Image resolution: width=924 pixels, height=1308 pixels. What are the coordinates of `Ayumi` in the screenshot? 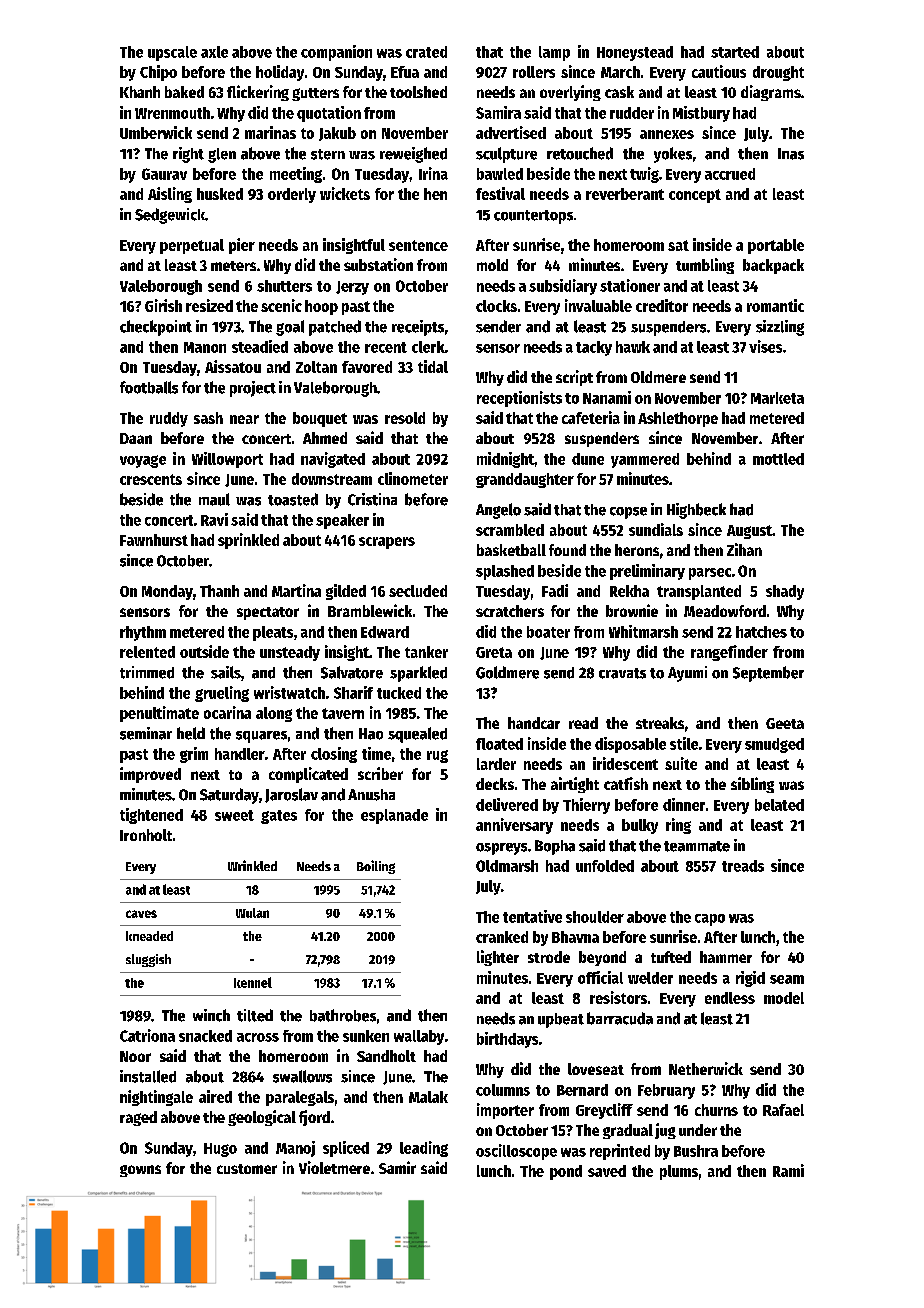 It's located at (687, 674).
